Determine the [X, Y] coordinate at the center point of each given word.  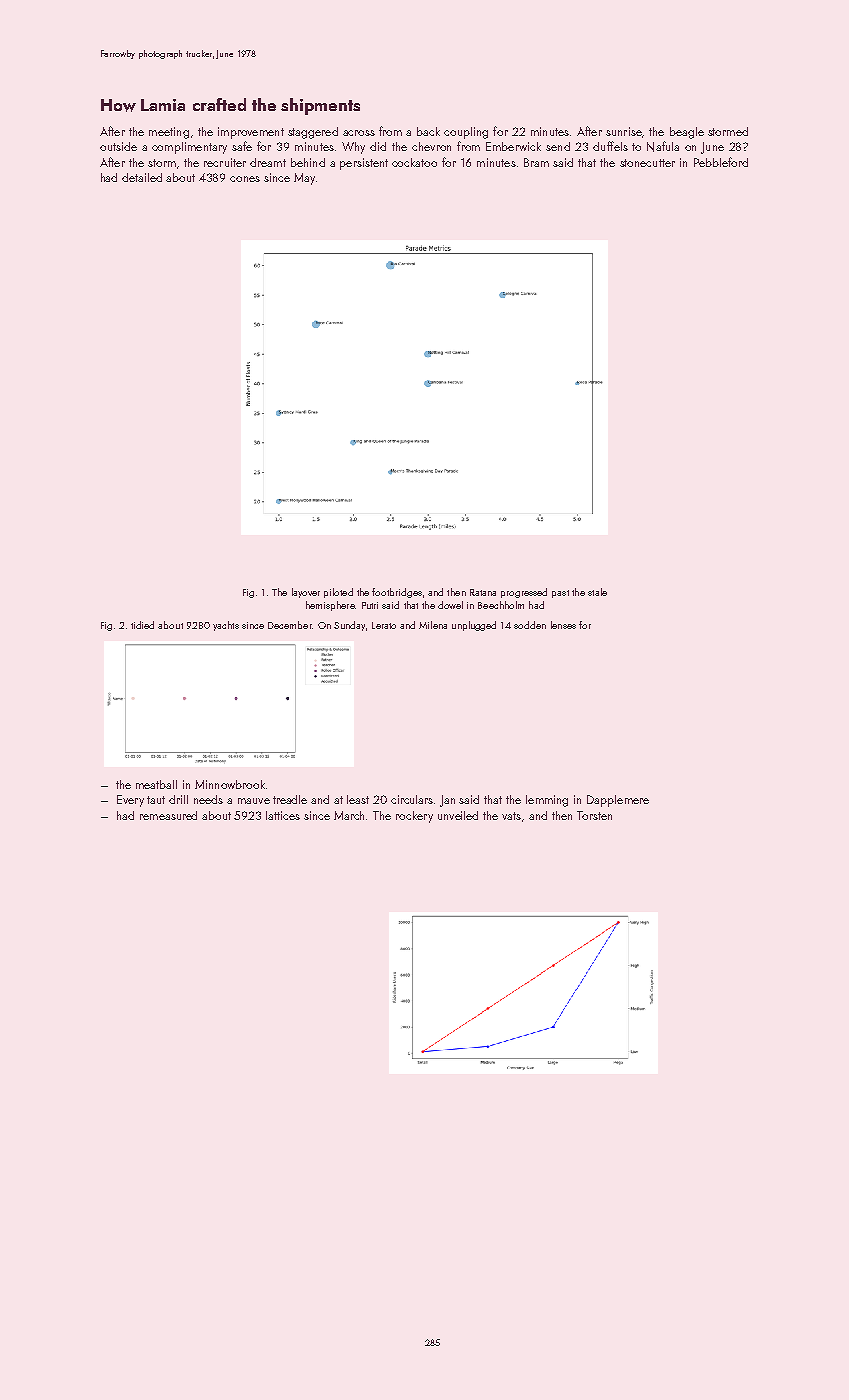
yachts [226, 626]
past [560, 594]
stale [597, 592]
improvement [251, 133]
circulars [413, 799]
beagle [687, 133]
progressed [524, 593]
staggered [313, 133]
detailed [142, 177]
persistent [364, 164]
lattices [283, 815]
